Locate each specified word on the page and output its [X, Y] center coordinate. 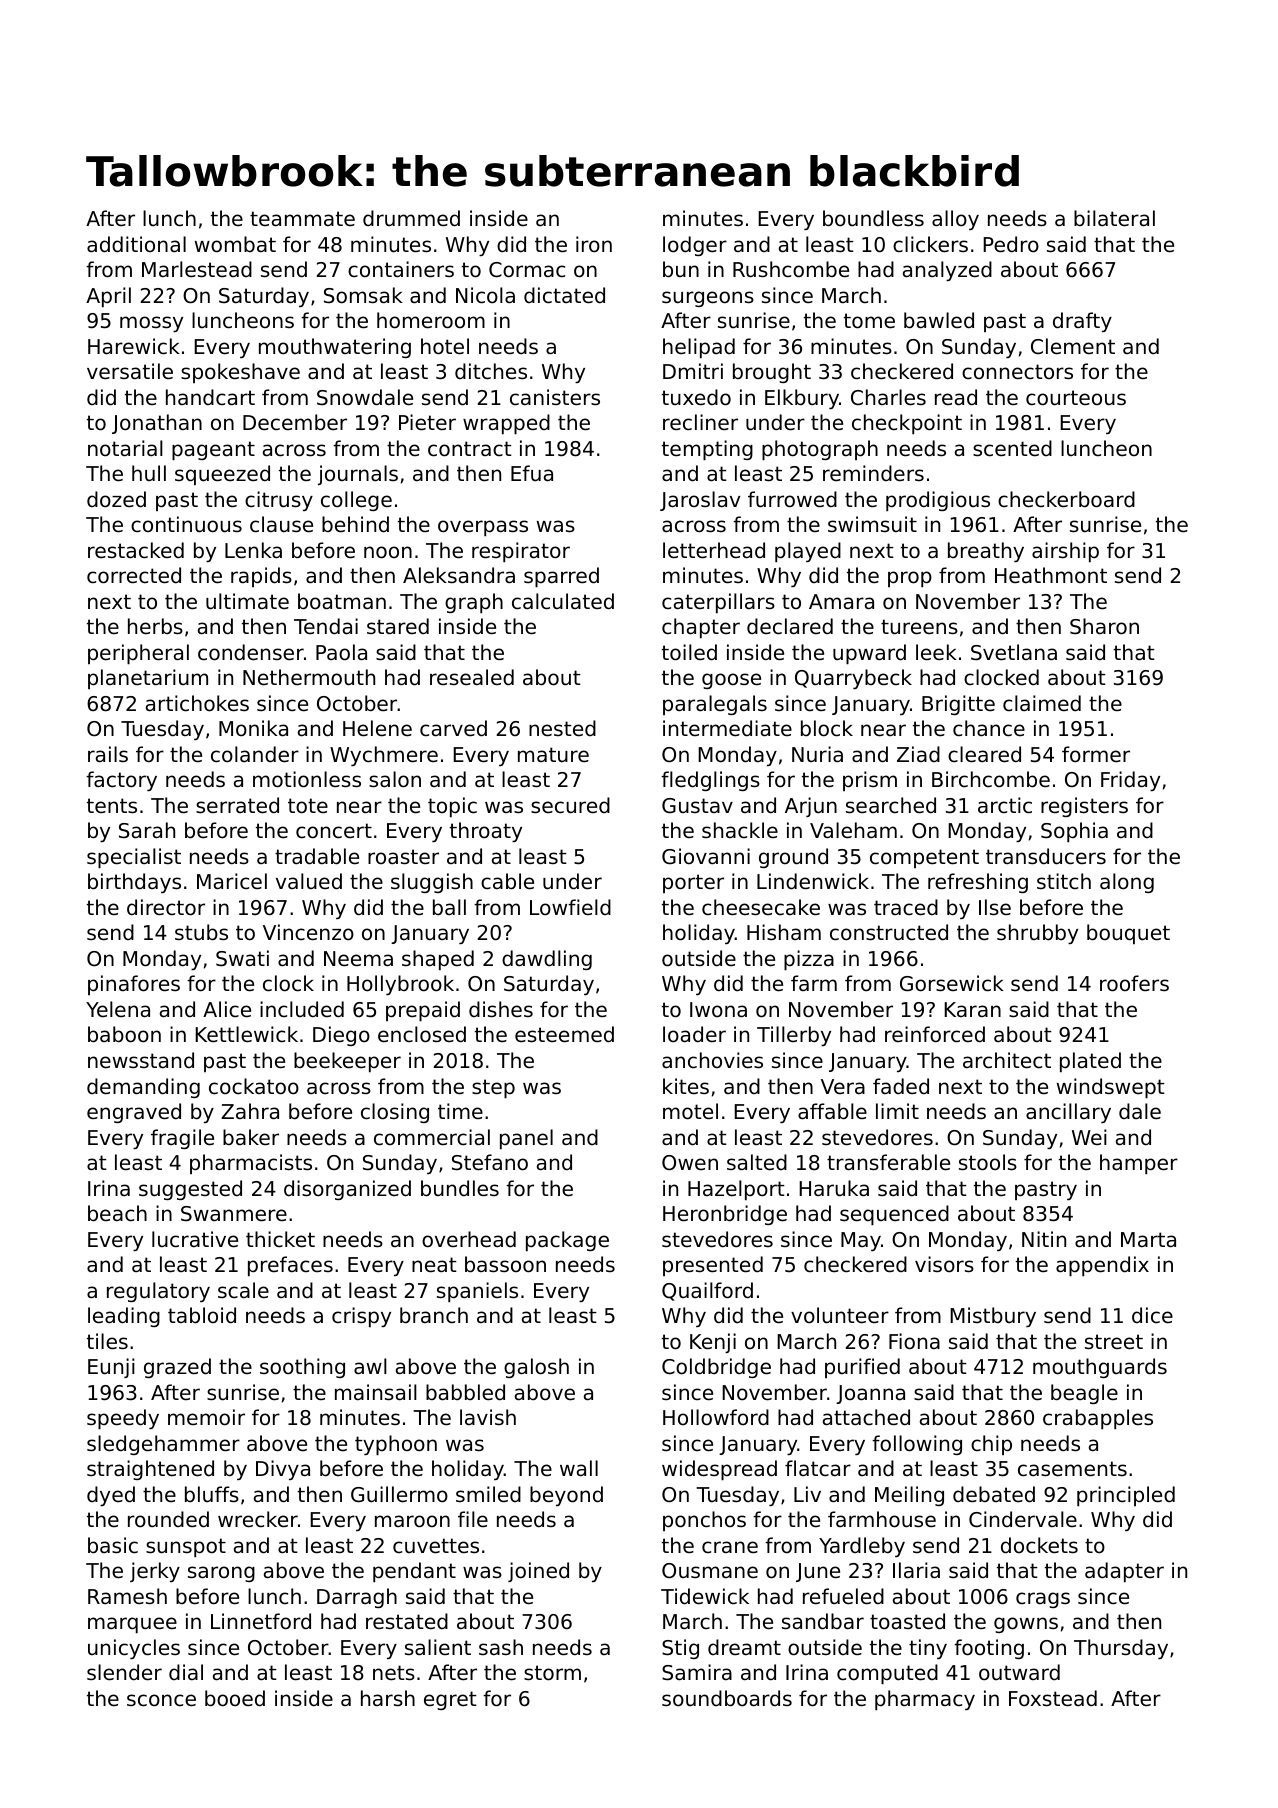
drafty [1082, 322]
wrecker [258, 1519]
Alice [227, 1009]
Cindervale [1023, 1519]
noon [388, 552]
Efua [532, 473]
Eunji [111, 1368]
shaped [438, 960]
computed [887, 1674]
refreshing [978, 883]
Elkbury [802, 399]
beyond [566, 1496]
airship [1065, 552]
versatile [130, 371]
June [818, 1572]
